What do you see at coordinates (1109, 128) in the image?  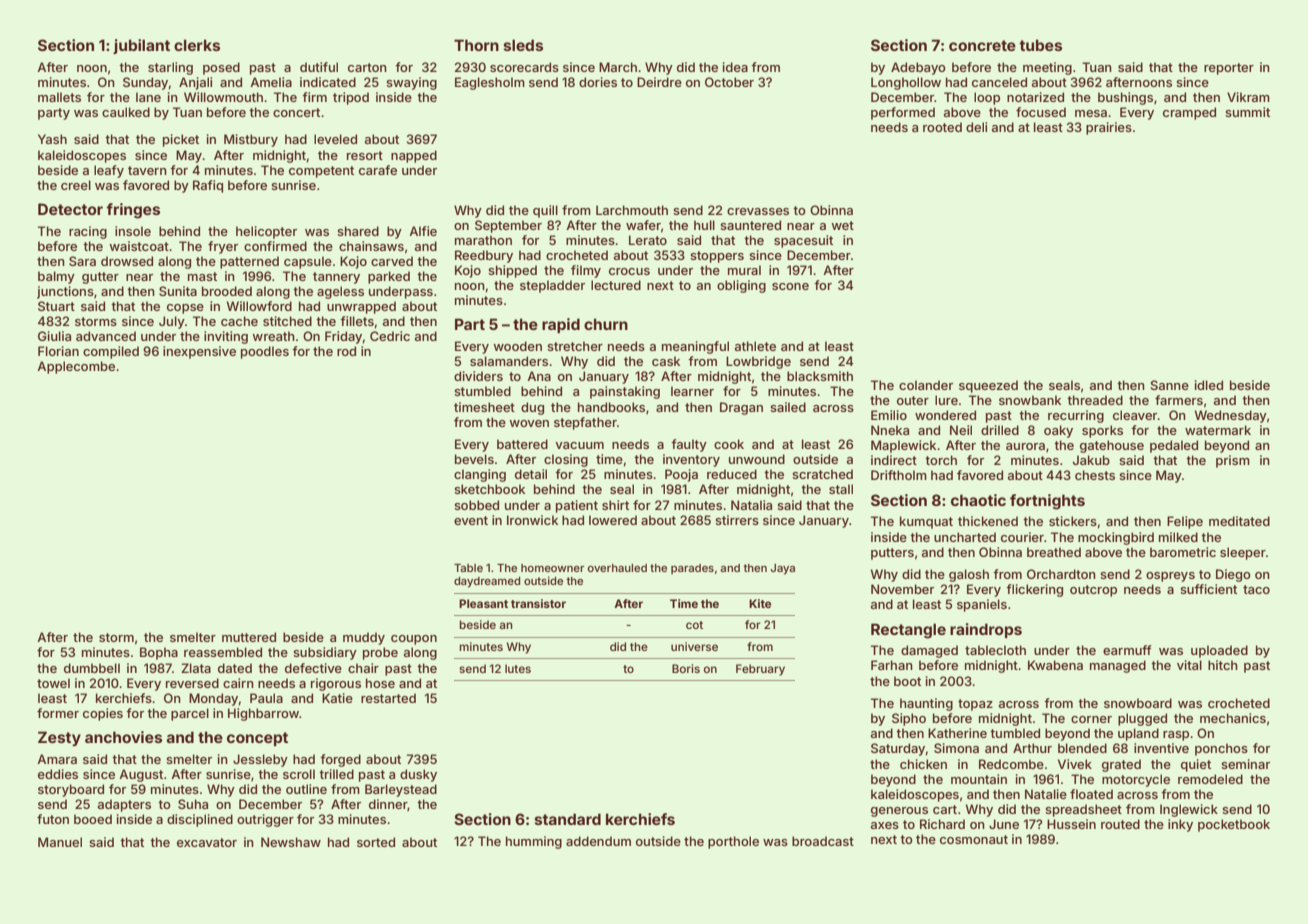 I see `prairies` at bounding box center [1109, 128].
